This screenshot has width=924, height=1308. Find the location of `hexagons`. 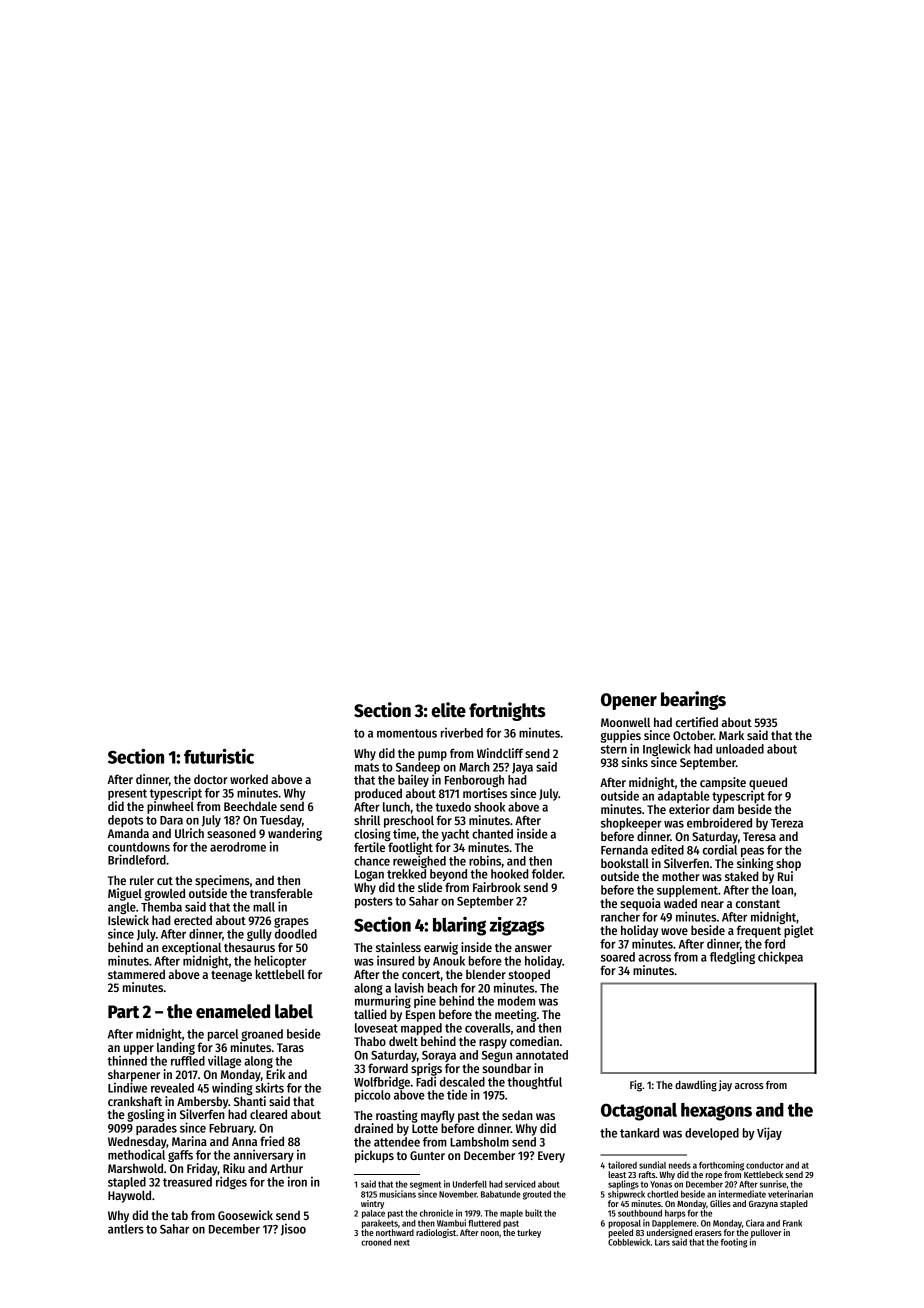

hexagons is located at coordinates (716, 1112).
